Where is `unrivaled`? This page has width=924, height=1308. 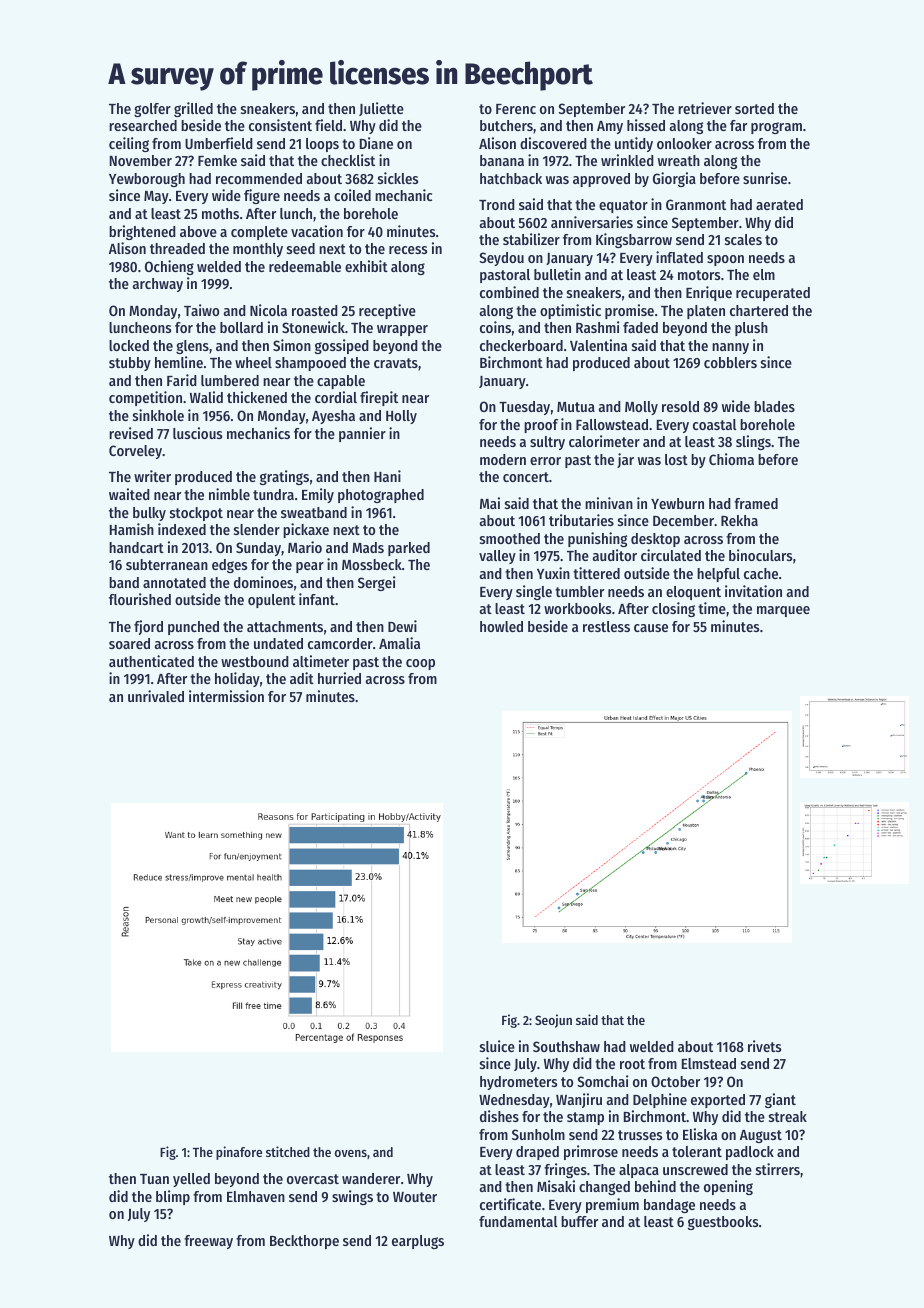
unrivaled is located at coordinates (156, 696).
